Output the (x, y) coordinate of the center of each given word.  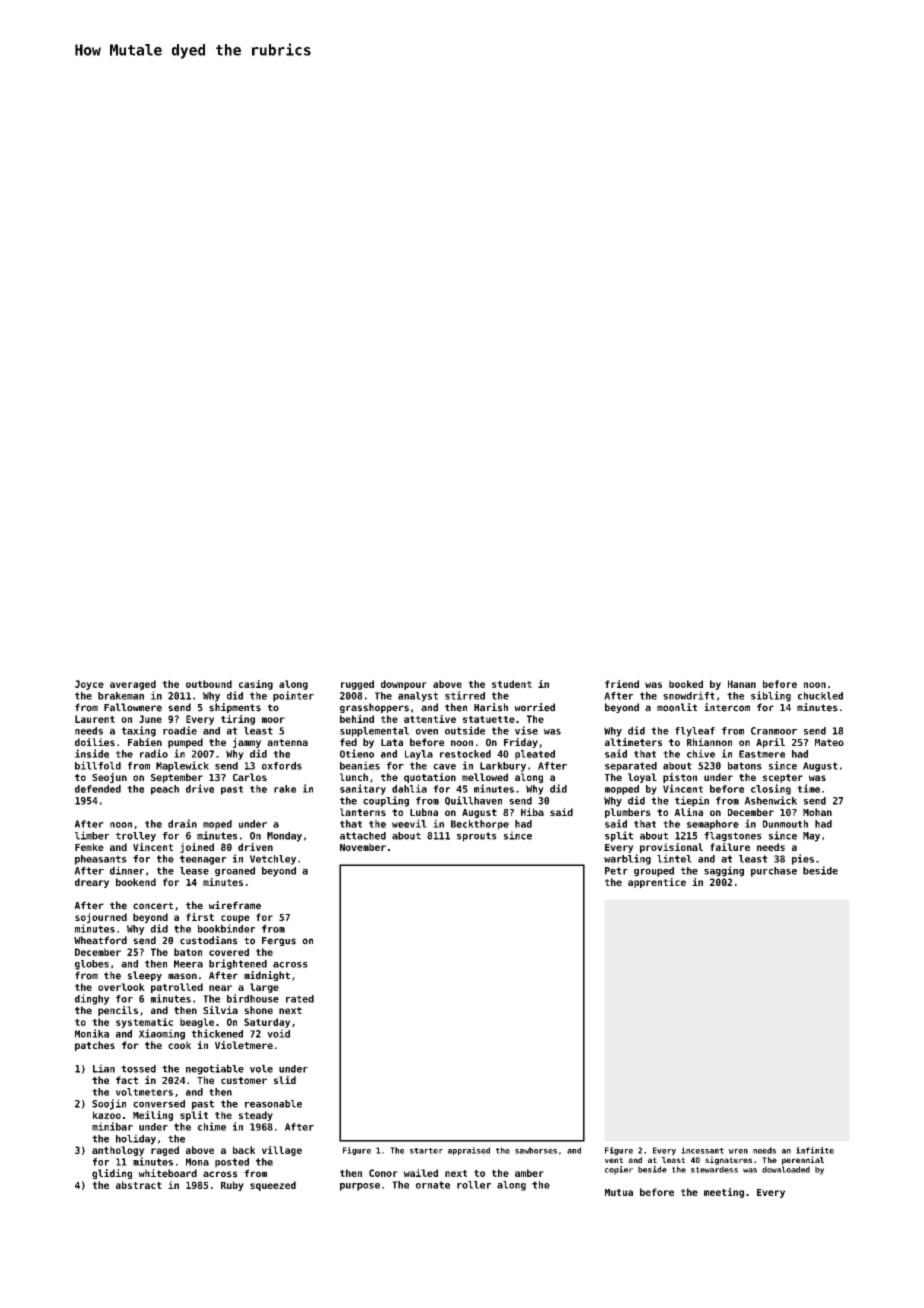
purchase (774, 872)
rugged (357, 685)
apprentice (657, 883)
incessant (702, 1150)
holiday (136, 1139)
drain (182, 823)
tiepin (692, 801)
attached (363, 836)
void (278, 1033)
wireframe (235, 905)
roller (474, 1185)
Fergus (279, 941)
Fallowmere (133, 707)
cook (179, 1045)
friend (622, 684)
